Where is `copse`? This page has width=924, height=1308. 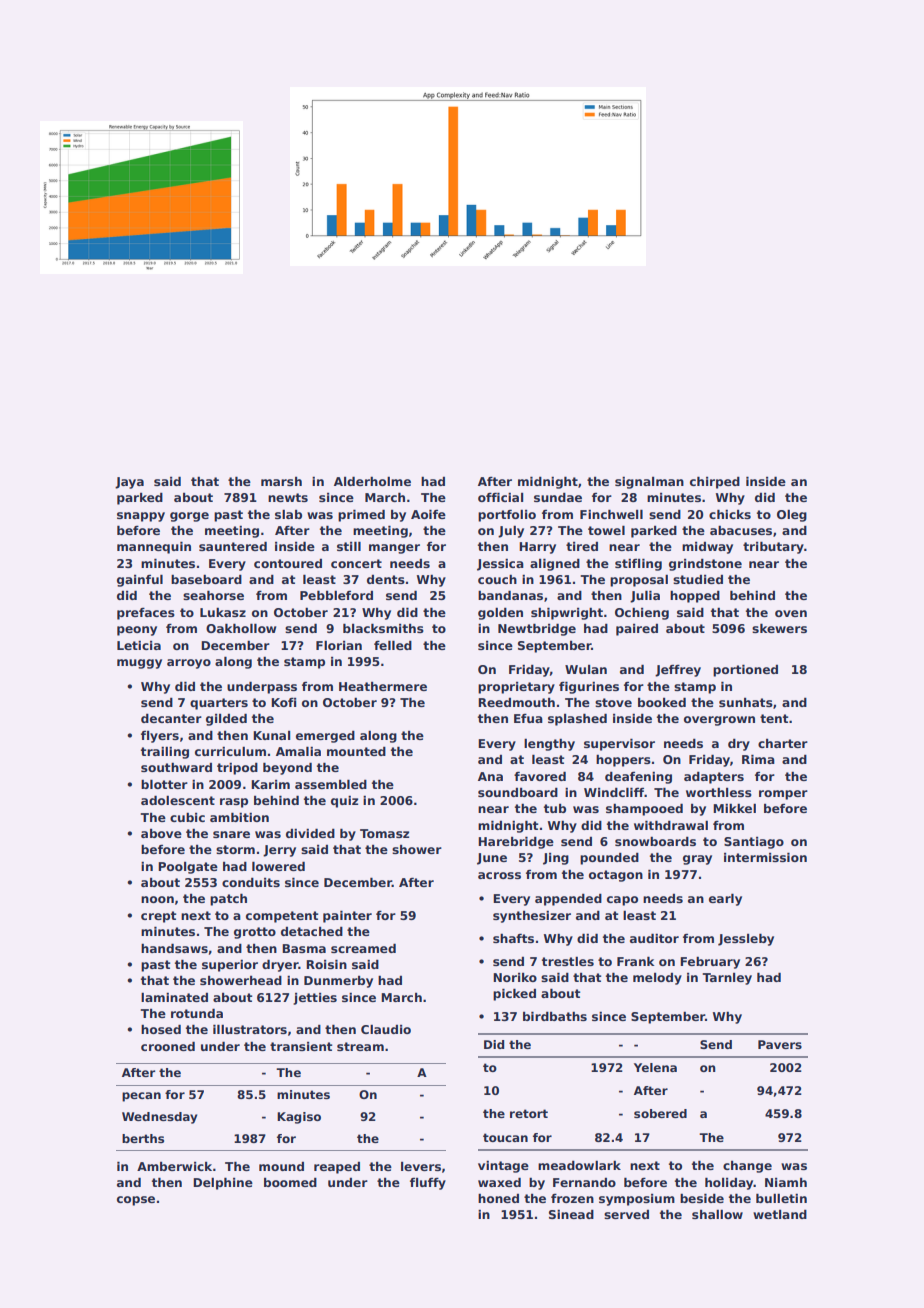 copse is located at coordinates (136, 1201).
